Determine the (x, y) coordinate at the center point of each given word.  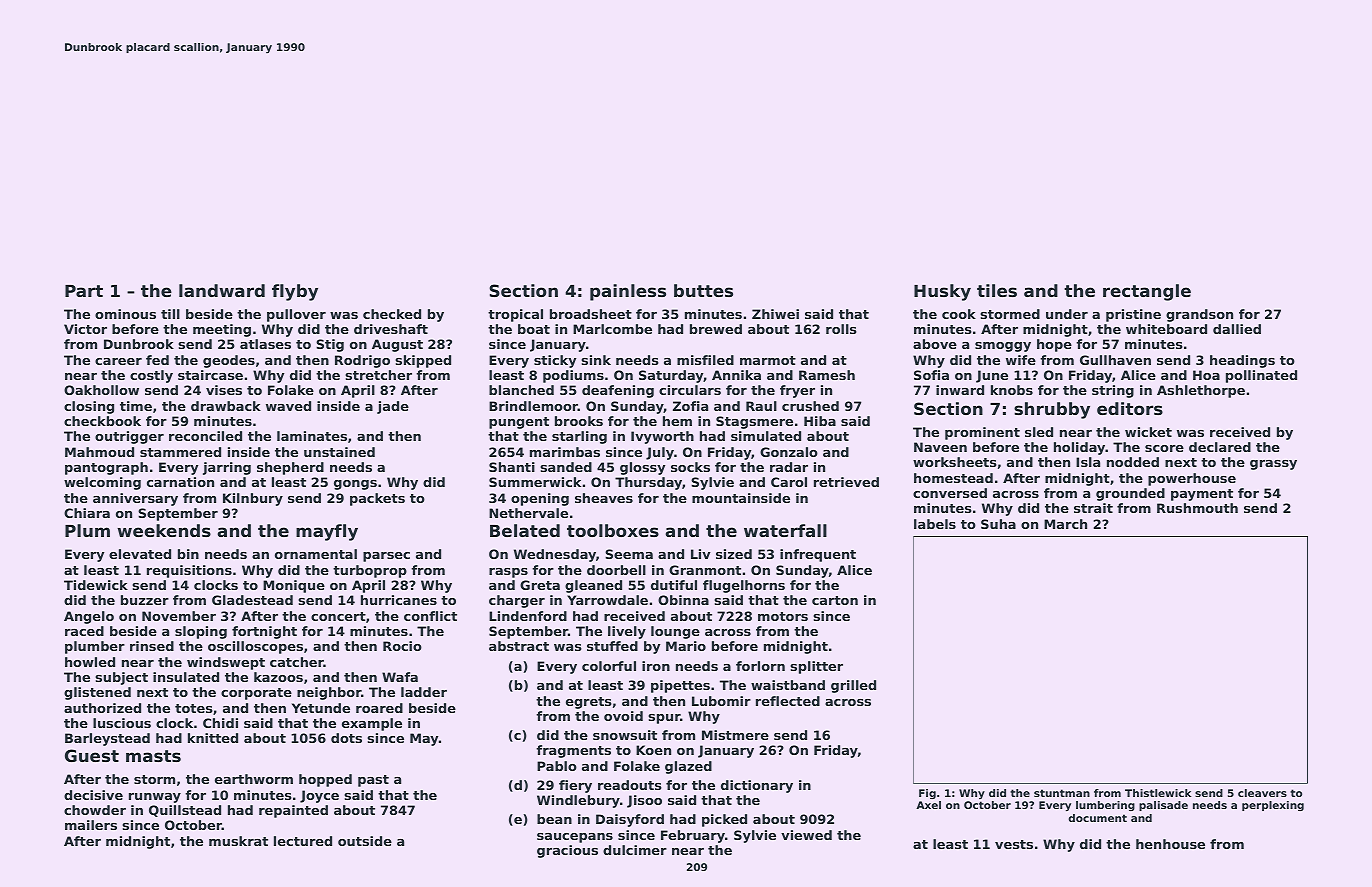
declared (1220, 447)
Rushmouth (1197, 508)
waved (288, 406)
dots (346, 738)
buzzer (145, 600)
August (397, 345)
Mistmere (735, 735)
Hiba (820, 421)
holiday (1079, 448)
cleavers (1262, 793)
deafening (618, 391)
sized (734, 554)
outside (365, 841)
